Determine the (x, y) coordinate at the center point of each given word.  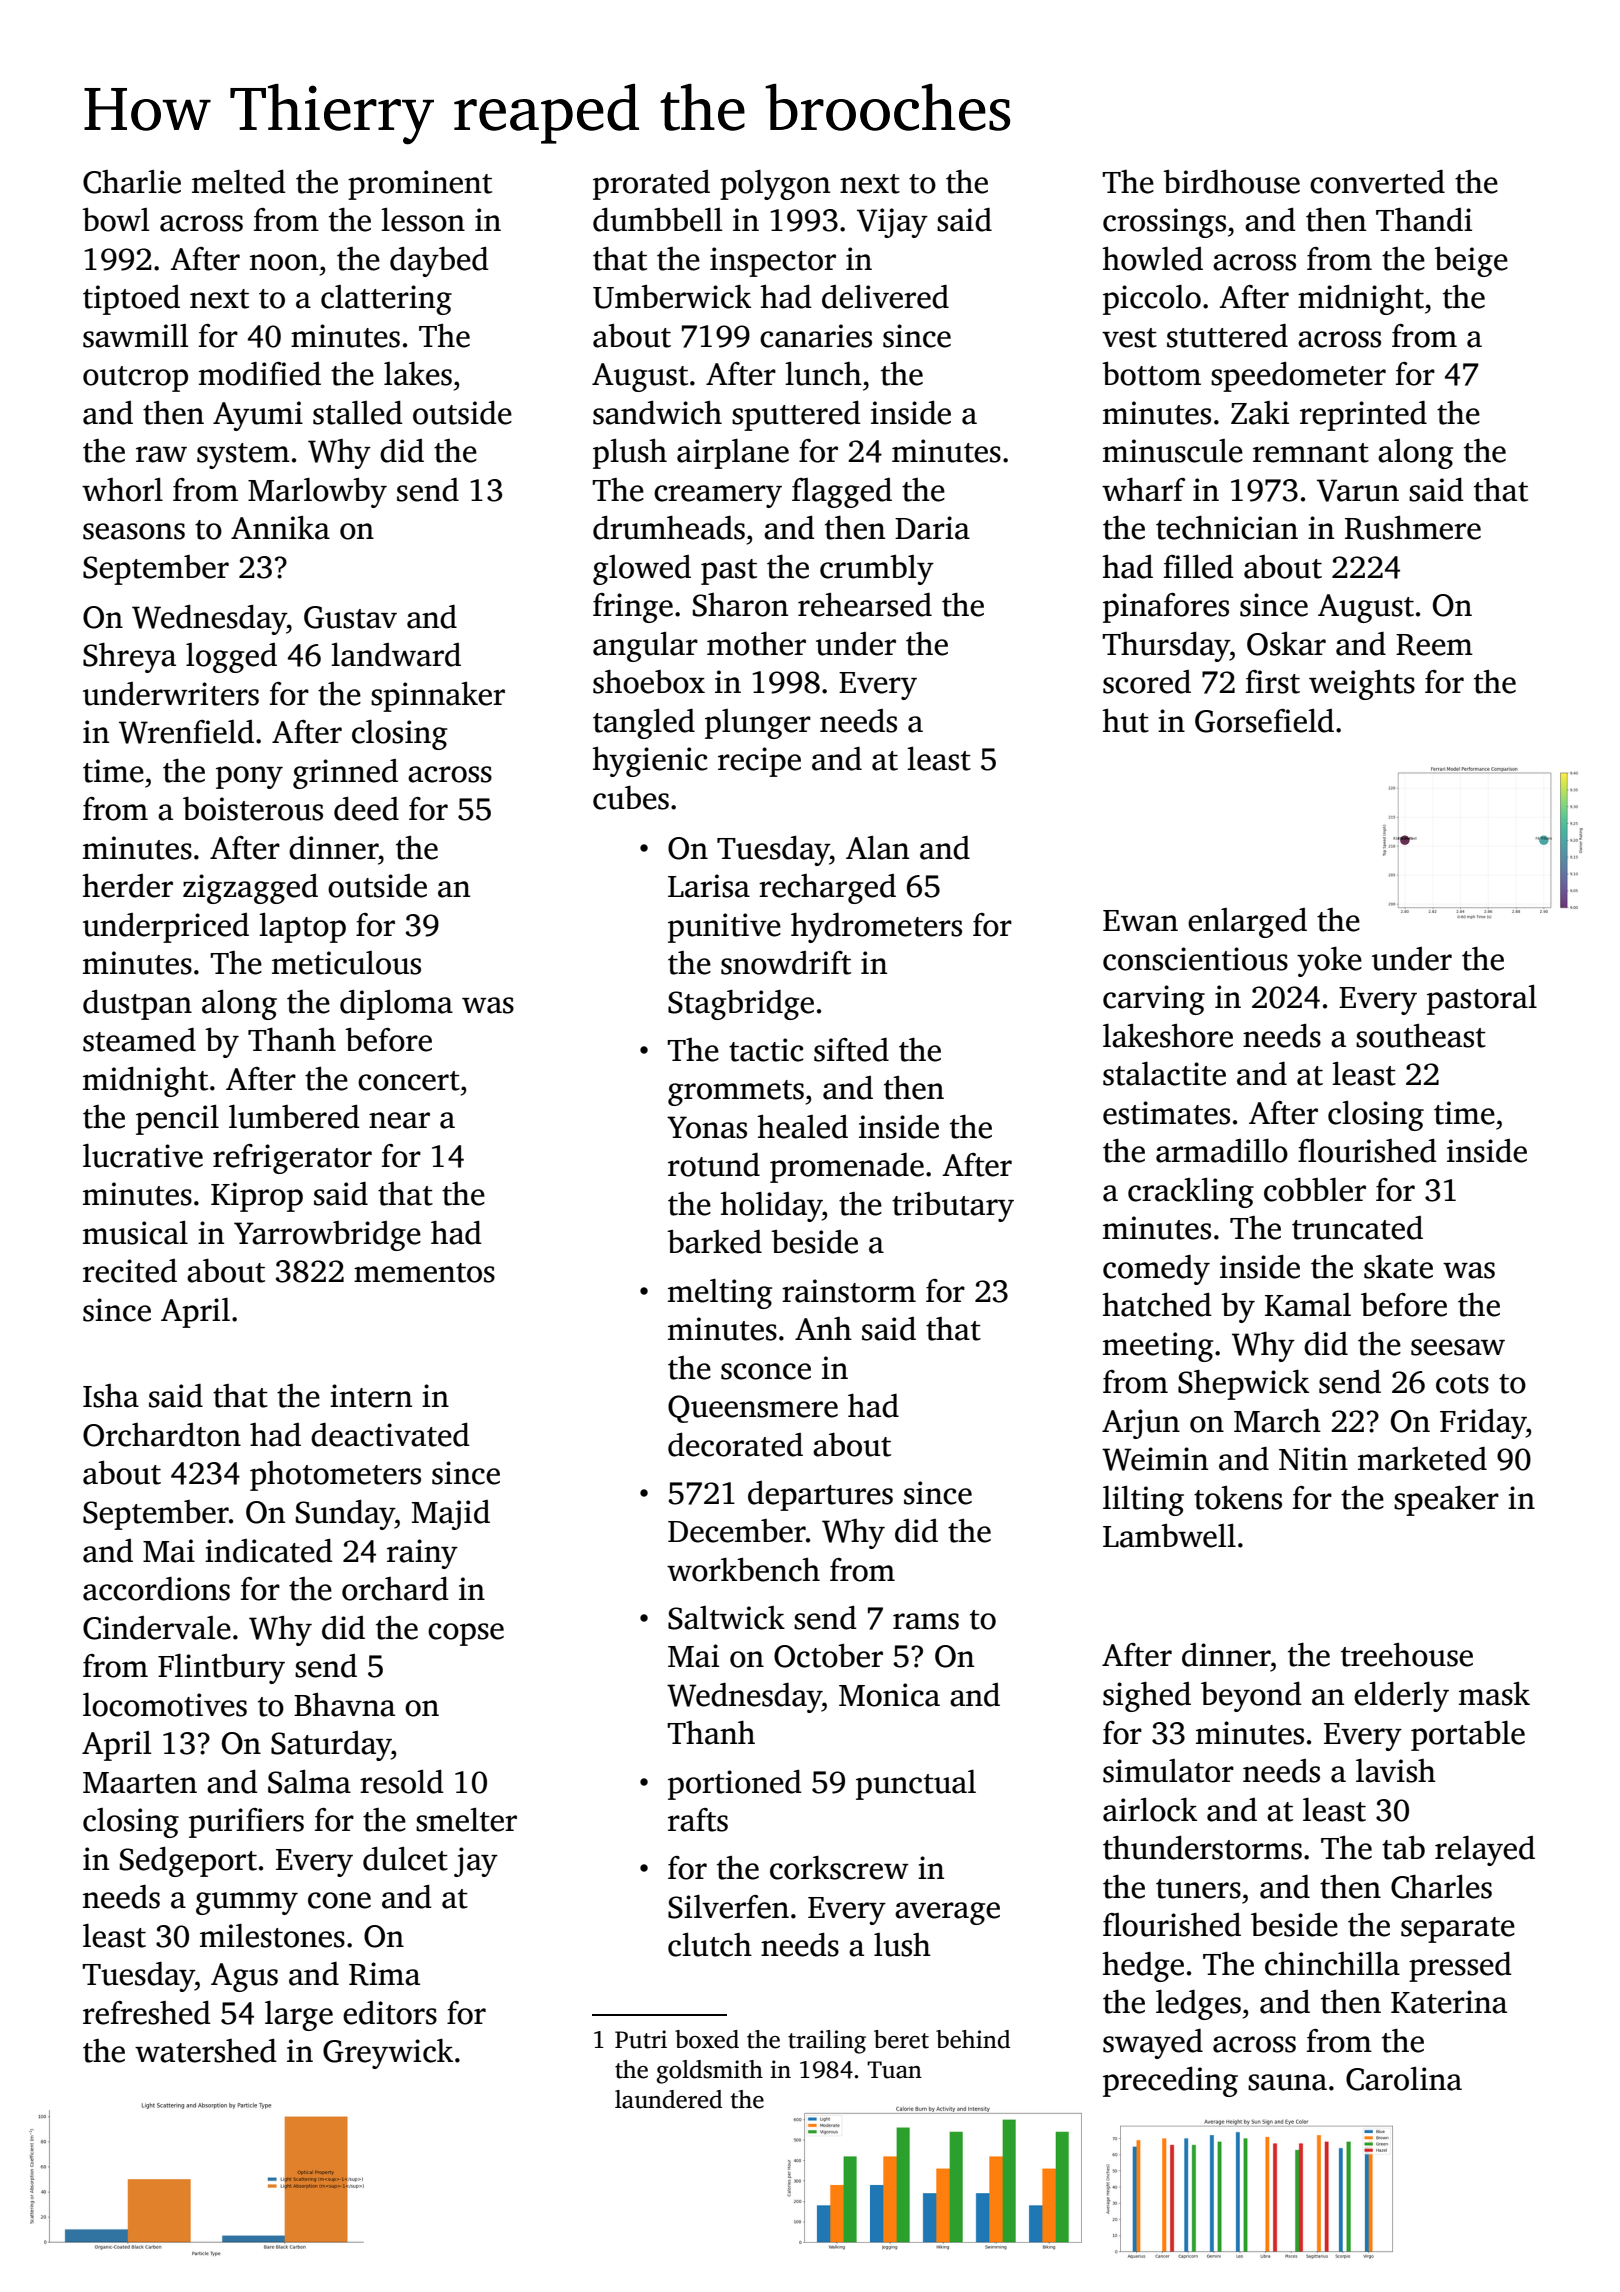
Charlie (132, 182)
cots (1462, 1384)
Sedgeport (188, 1862)
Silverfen (728, 1907)
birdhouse (1231, 182)
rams (926, 1621)
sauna (1287, 2082)
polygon (775, 185)
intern (371, 1396)
